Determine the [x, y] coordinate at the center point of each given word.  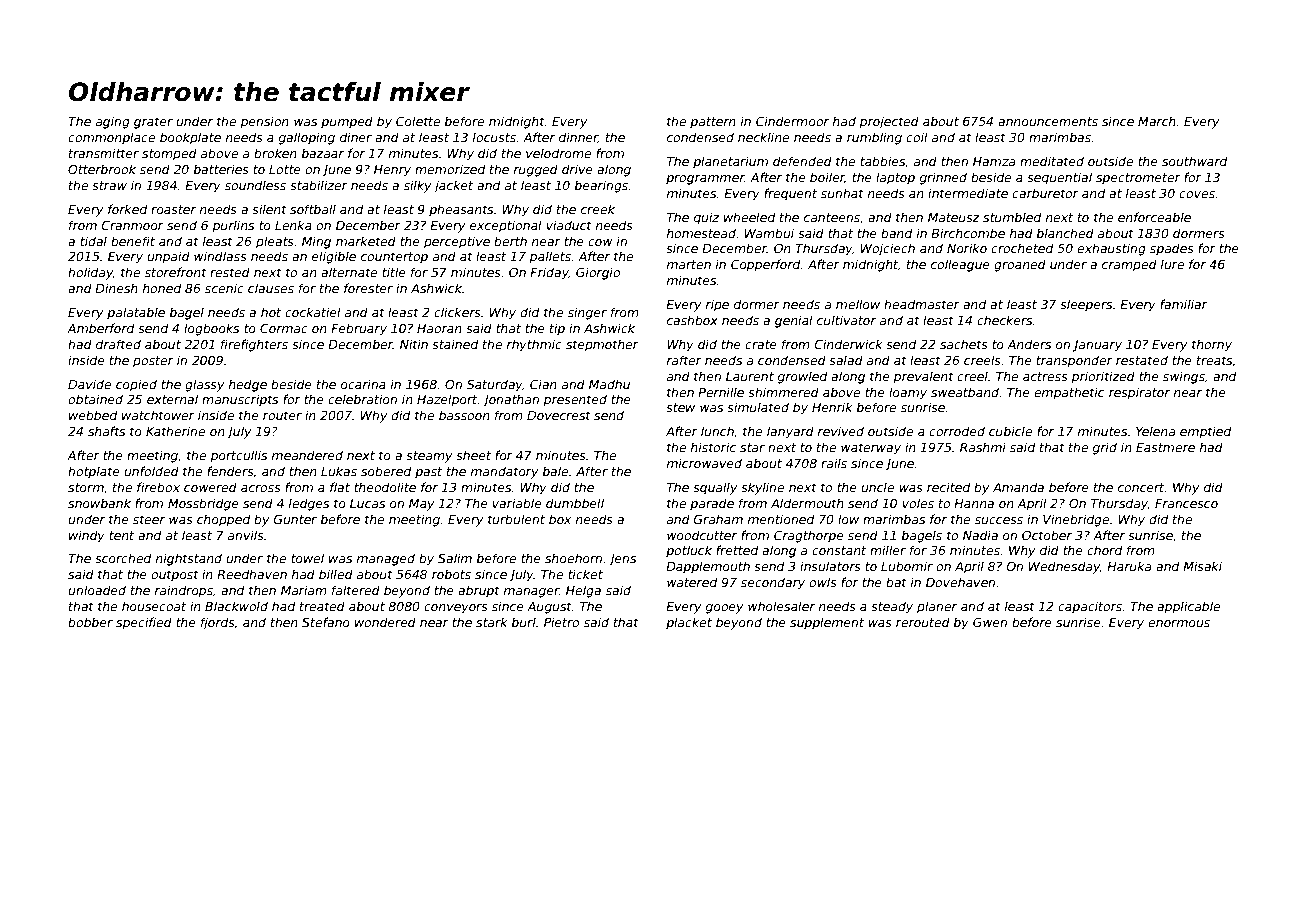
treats [1214, 360]
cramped [1129, 265]
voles [918, 503]
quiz [706, 218]
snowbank [99, 503]
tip [557, 329]
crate [761, 344]
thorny [1212, 345]
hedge [248, 385]
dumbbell [575, 503]
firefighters [254, 345]
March [1157, 121]
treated [322, 606]
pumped [347, 122]
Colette [418, 121]
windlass [220, 256]
